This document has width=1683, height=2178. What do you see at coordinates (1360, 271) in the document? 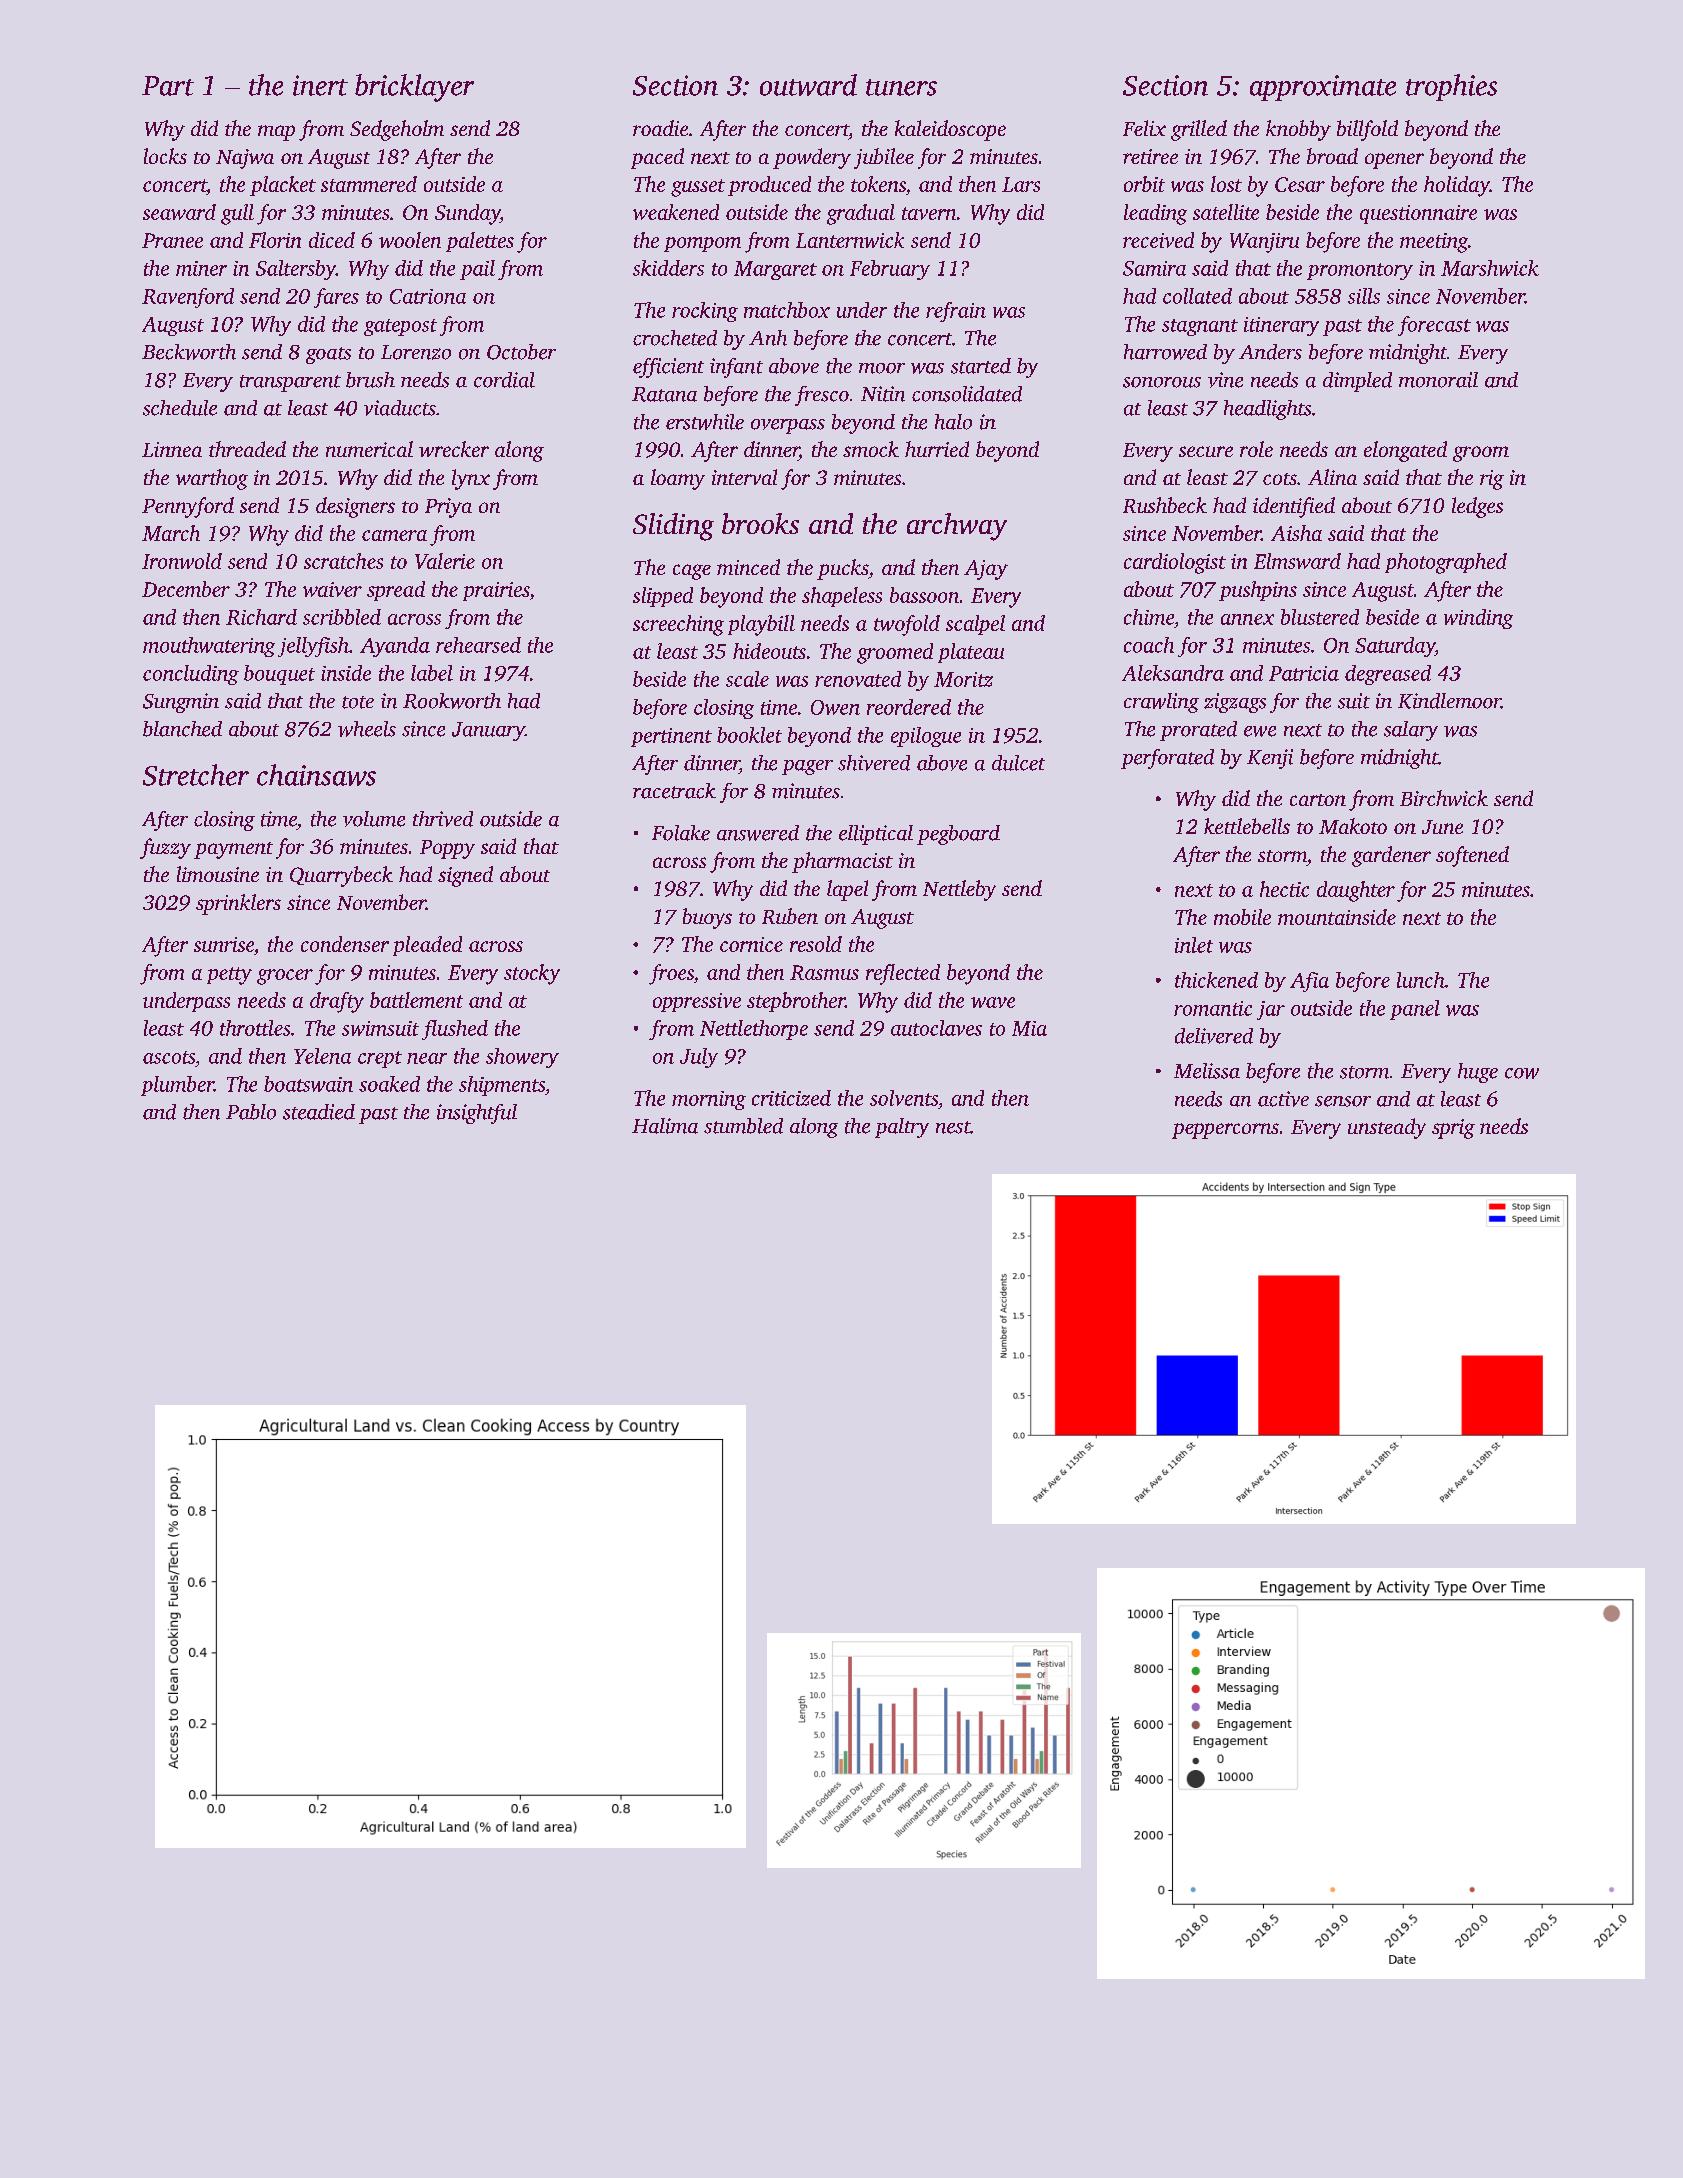
I see `promontory` at bounding box center [1360, 271].
